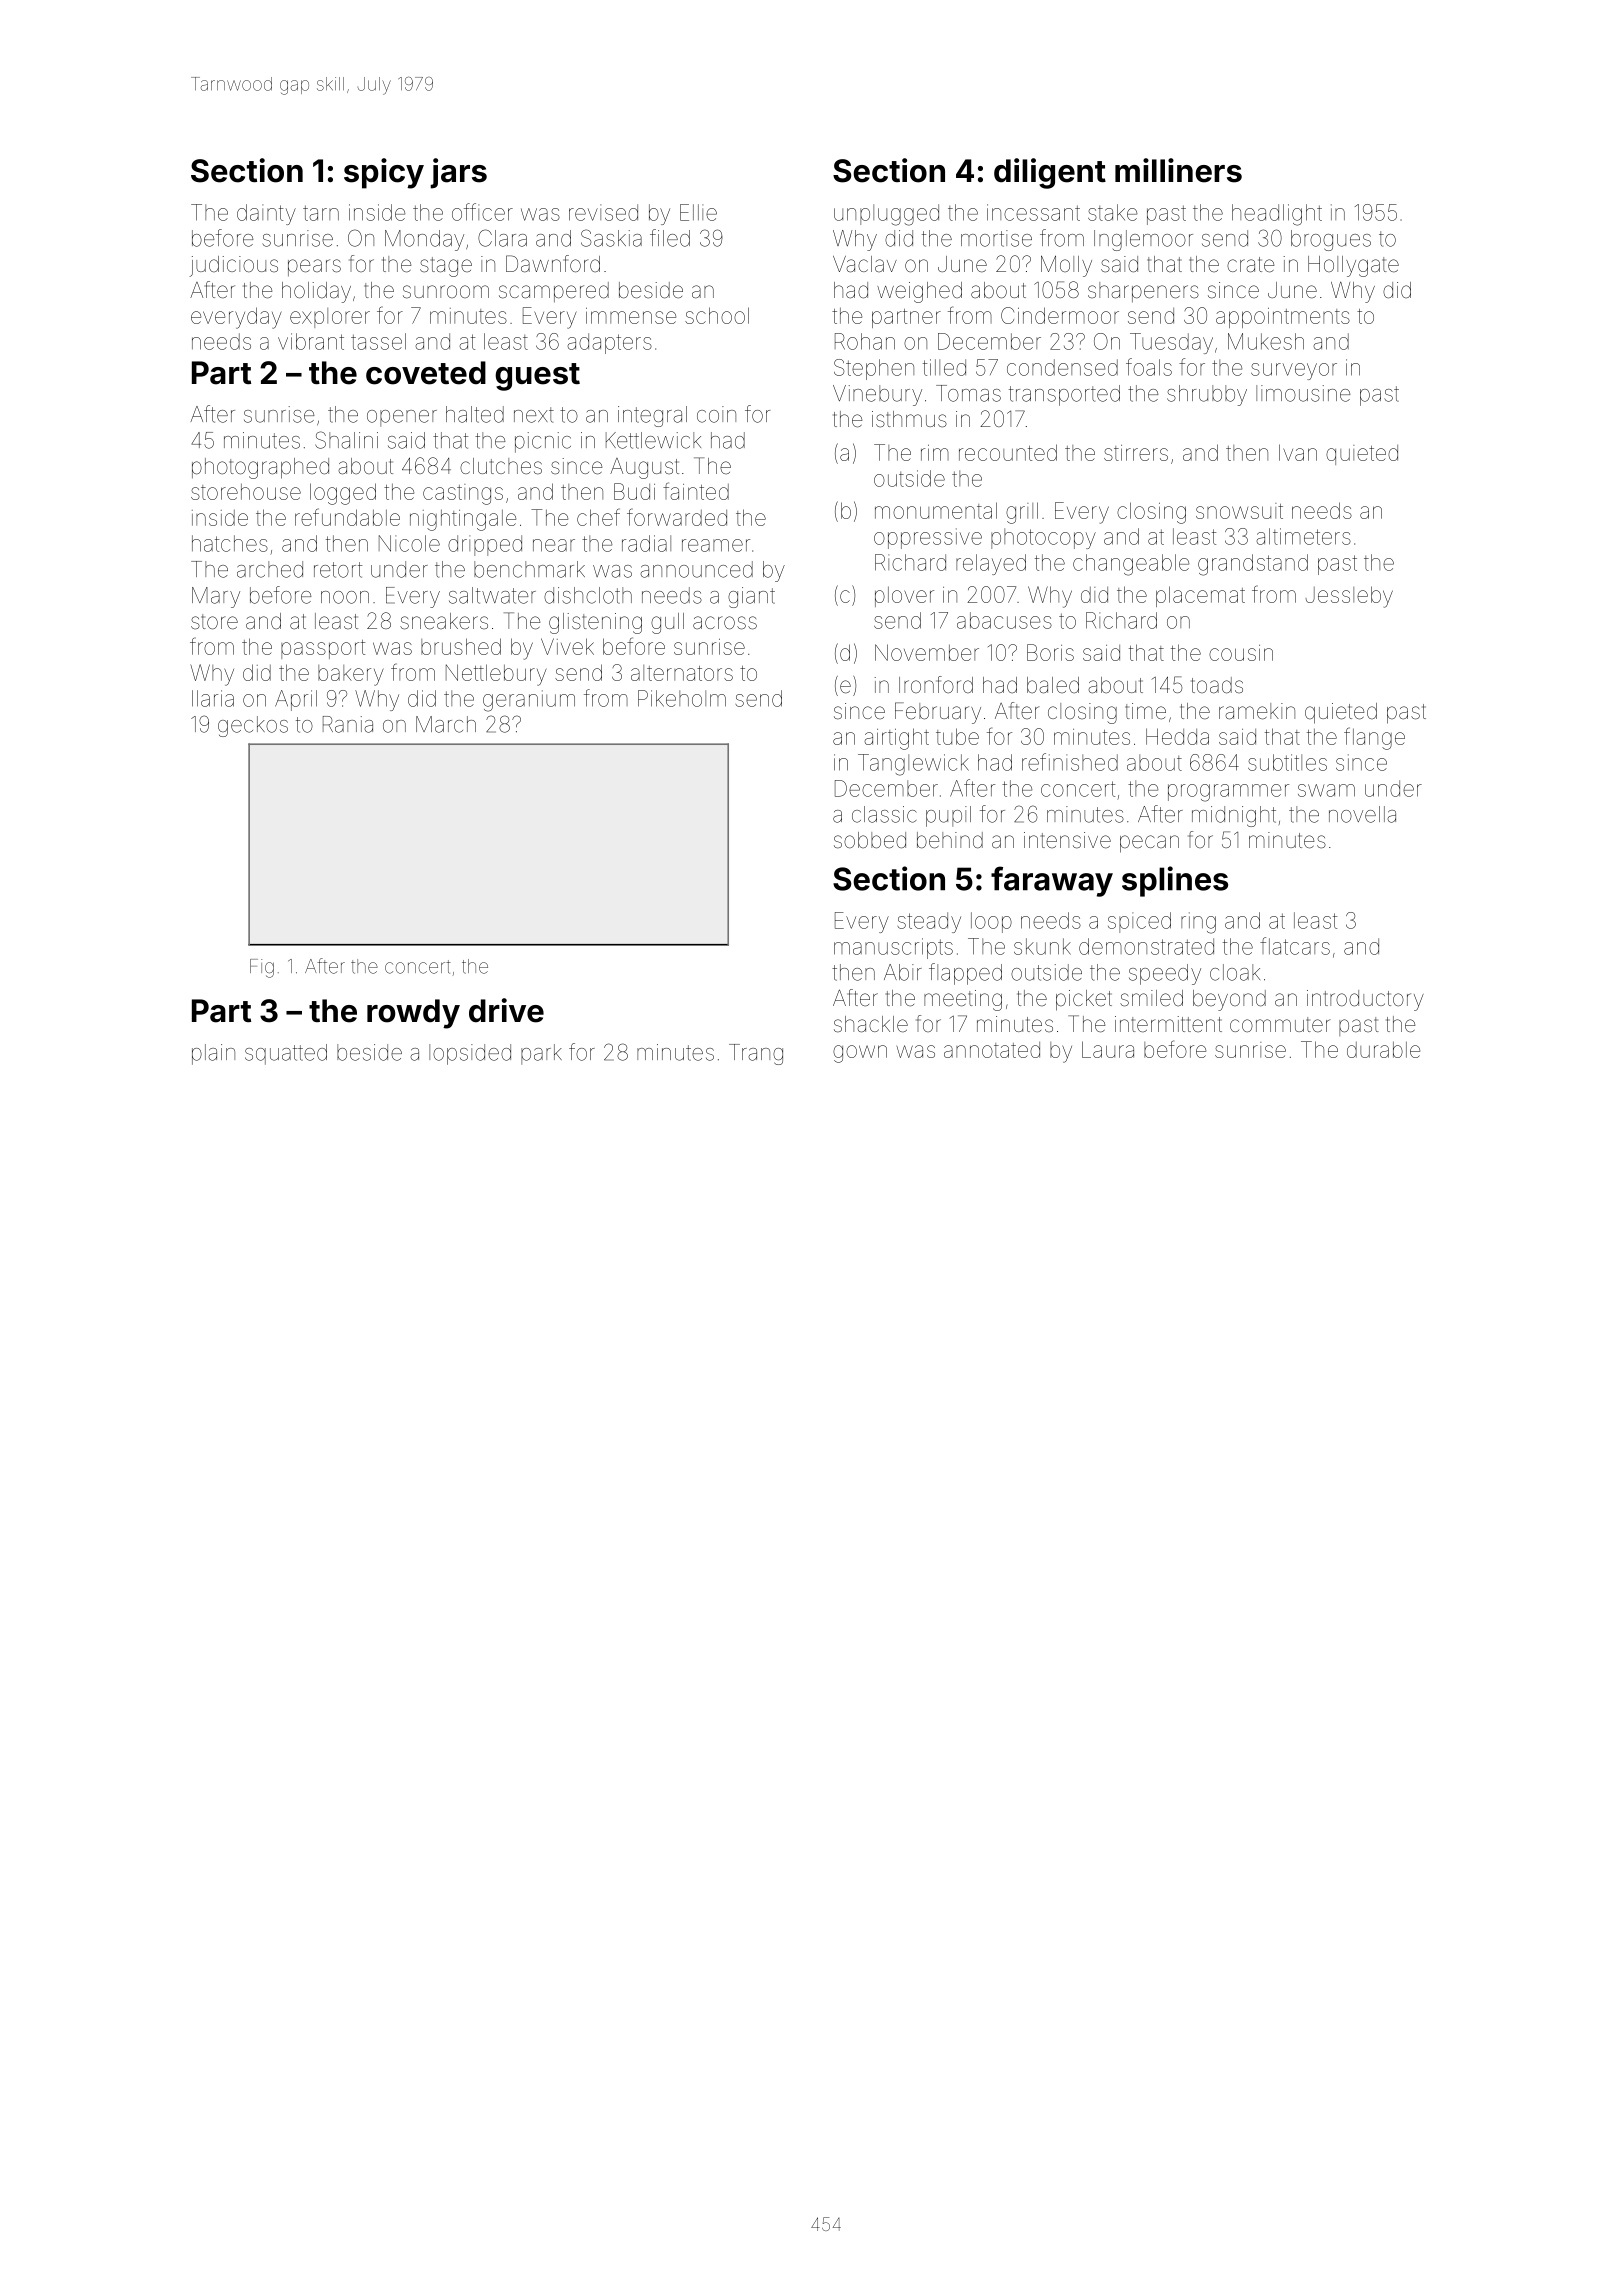  What do you see at coordinates (213, 1054) in the screenshot?
I see `plain` at bounding box center [213, 1054].
